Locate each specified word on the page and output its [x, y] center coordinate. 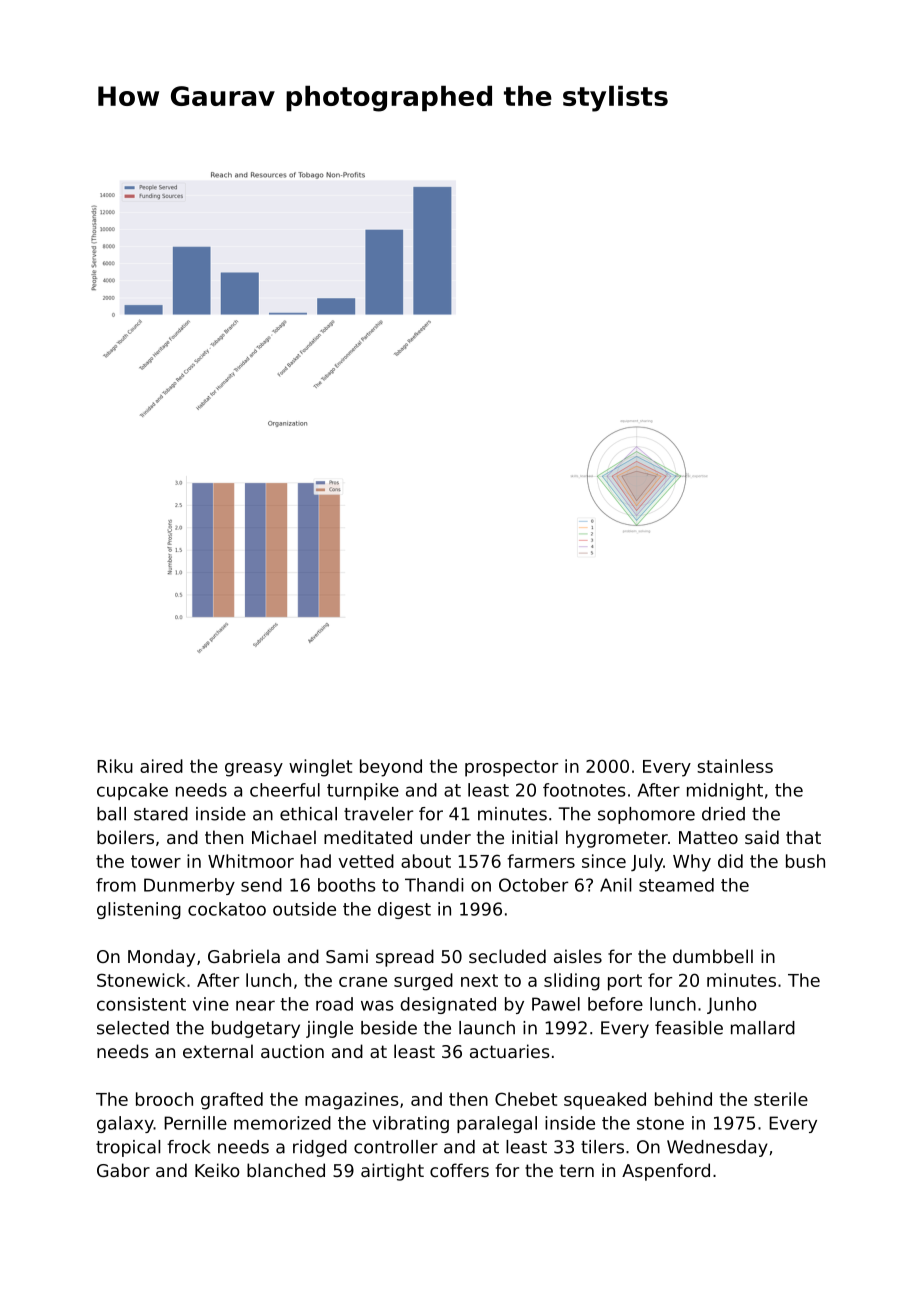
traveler [378, 814]
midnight [725, 791]
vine [211, 1004]
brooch [164, 1099]
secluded [507, 956]
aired [161, 766]
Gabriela [244, 956]
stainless [735, 766]
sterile [781, 1099]
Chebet [526, 1099]
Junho [732, 1005]
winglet [320, 768]
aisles [578, 956]
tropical [128, 1148]
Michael [284, 837]
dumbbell [713, 956]
